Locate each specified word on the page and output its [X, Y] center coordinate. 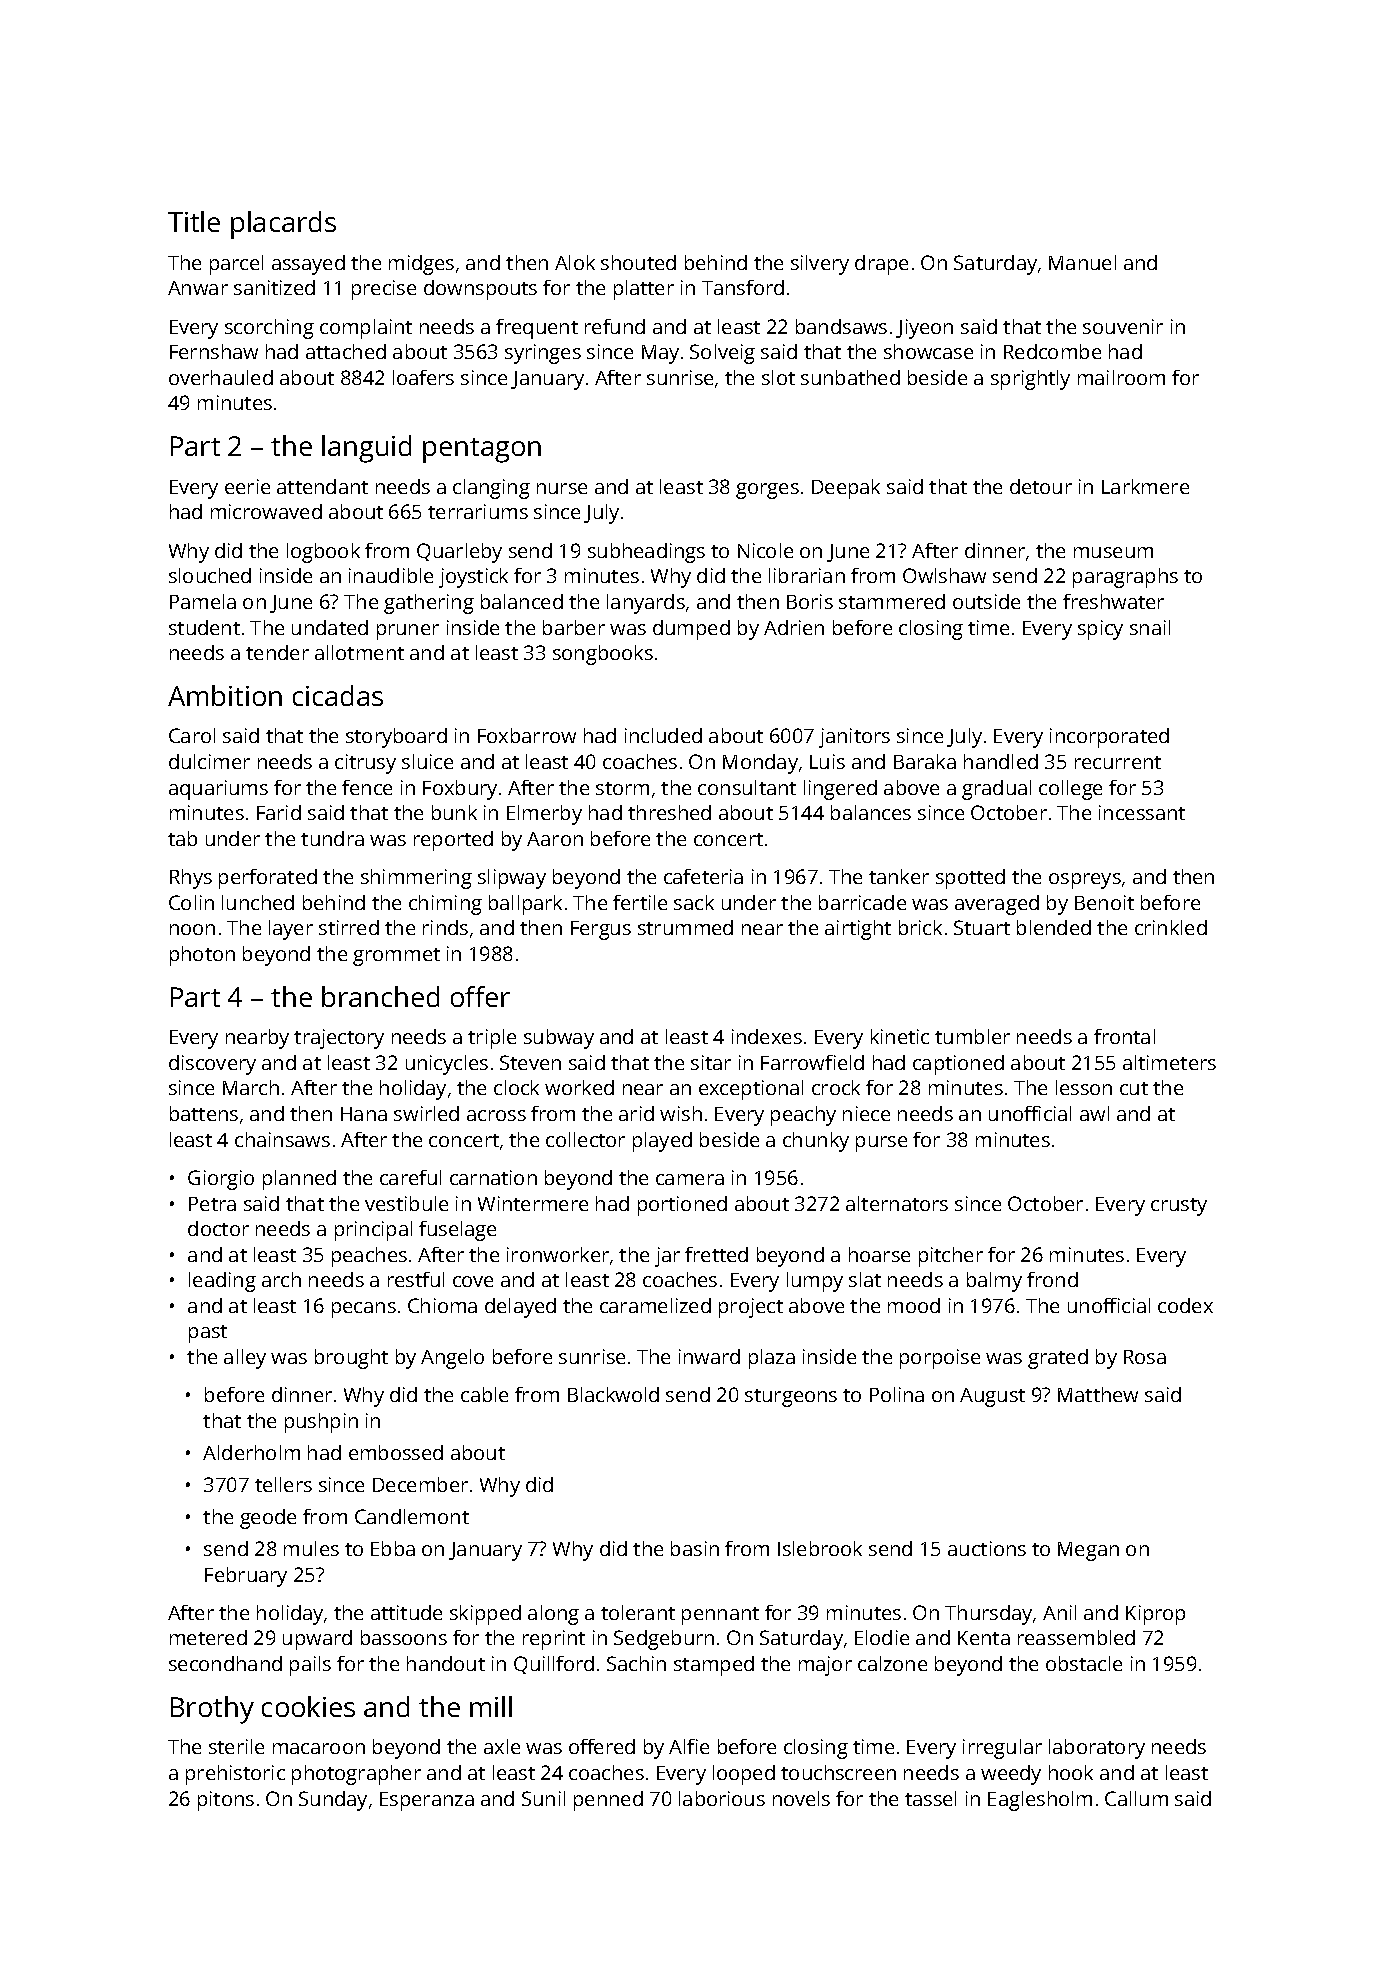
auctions [987, 1548]
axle [502, 1746]
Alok [575, 262]
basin [695, 1548]
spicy [1100, 630]
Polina [897, 1394]
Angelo [452, 1359]
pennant [720, 1616]
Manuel [1082, 262]
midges [421, 265]
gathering [429, 604]
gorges [767, 491]
